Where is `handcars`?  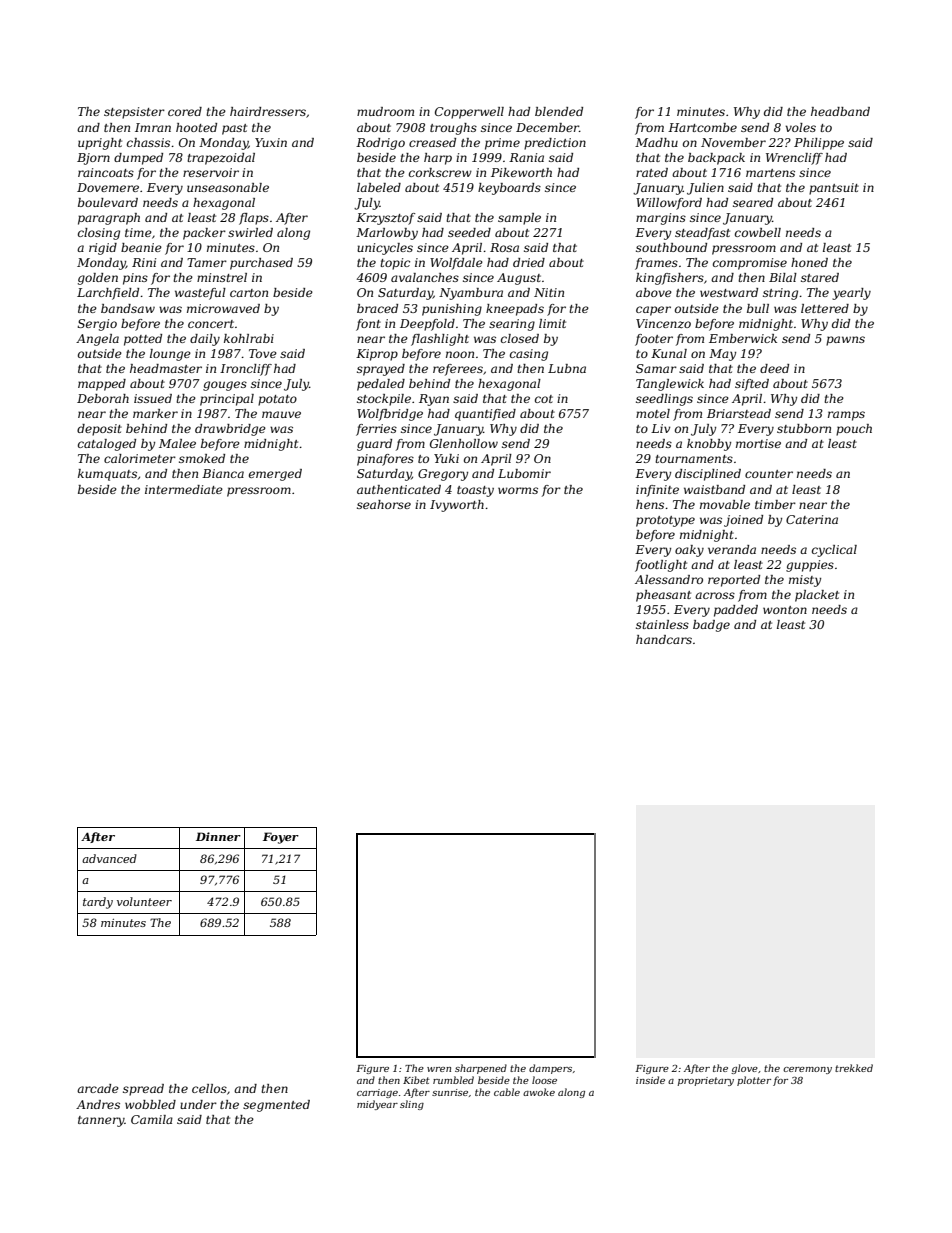
handcars is located at coordinates (664, 639).
